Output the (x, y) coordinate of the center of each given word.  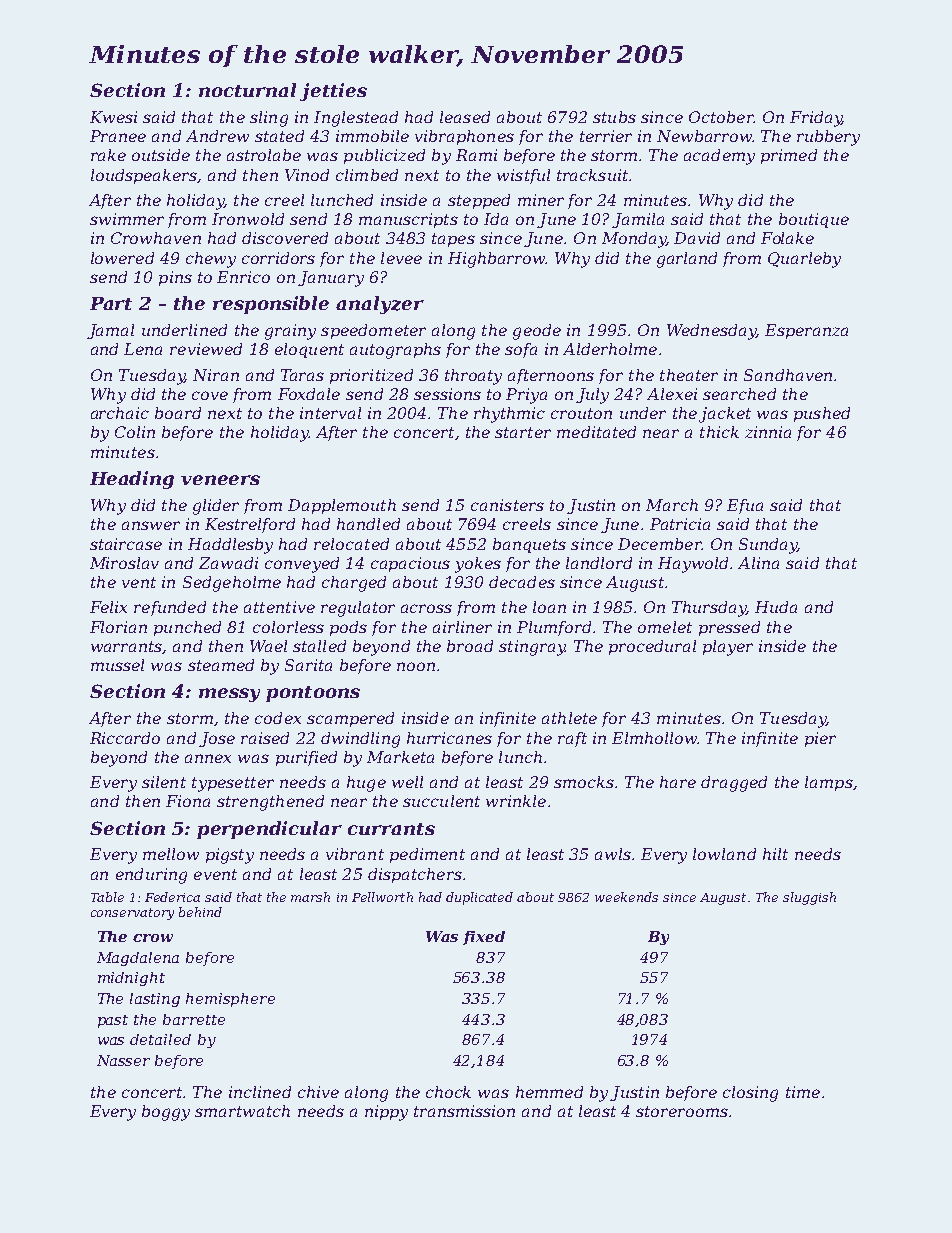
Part (111, 303)
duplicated (479, 898)
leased (465, 117)
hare (678, 782)
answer (151, 525)
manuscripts (408, 220)
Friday (816, 119)
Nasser (123, 1060)
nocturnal (247, 90)
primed (789, 156)
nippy (386, 1113)
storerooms (682, 1111)
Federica (172, 897)
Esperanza (806, 331)
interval (330, 413)
